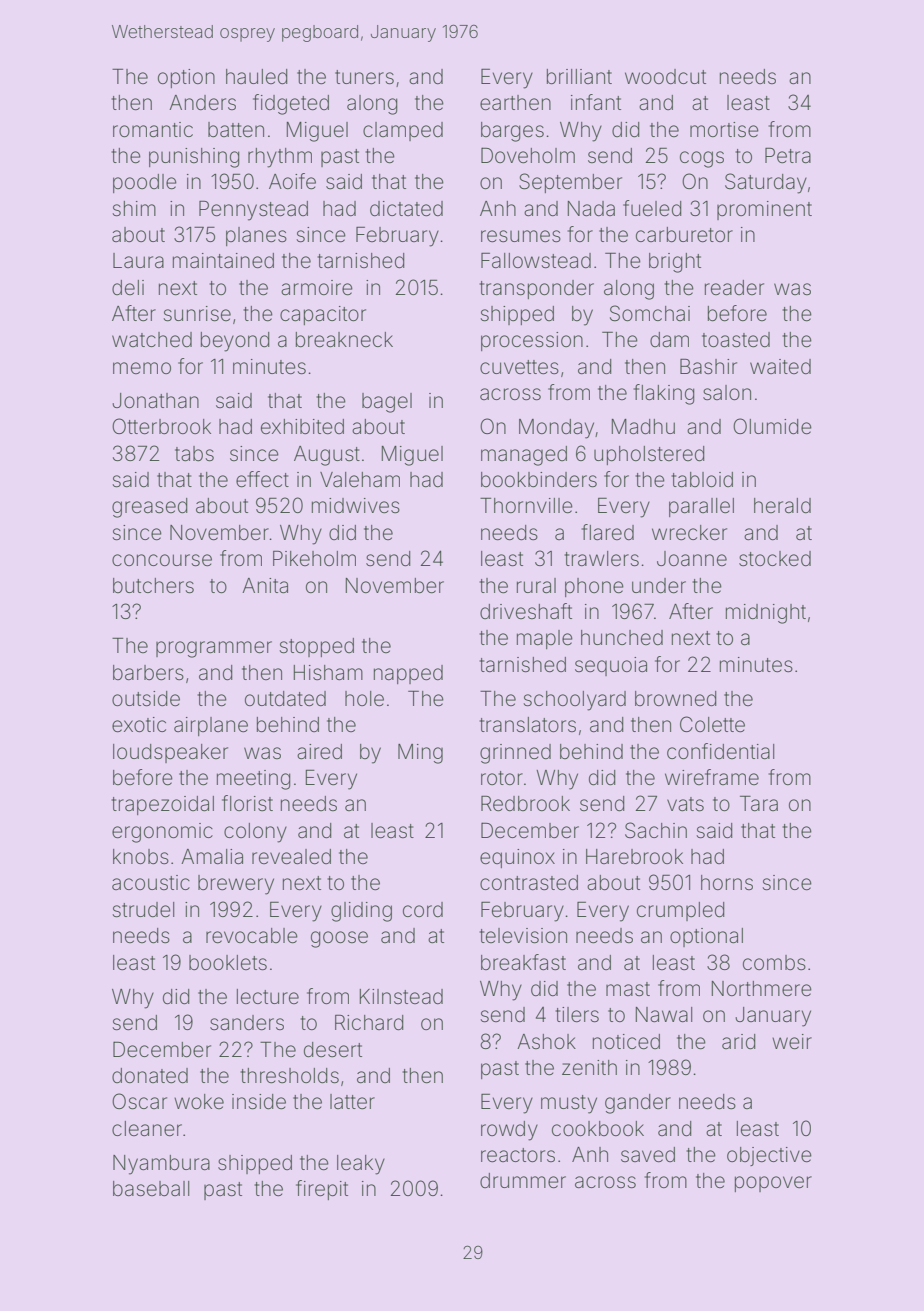 This screenshot has width=924, height=1311. What do you see at coordinates (247, 803) in the screenshot?
I see `florist` at bounding box center [247, 803].
